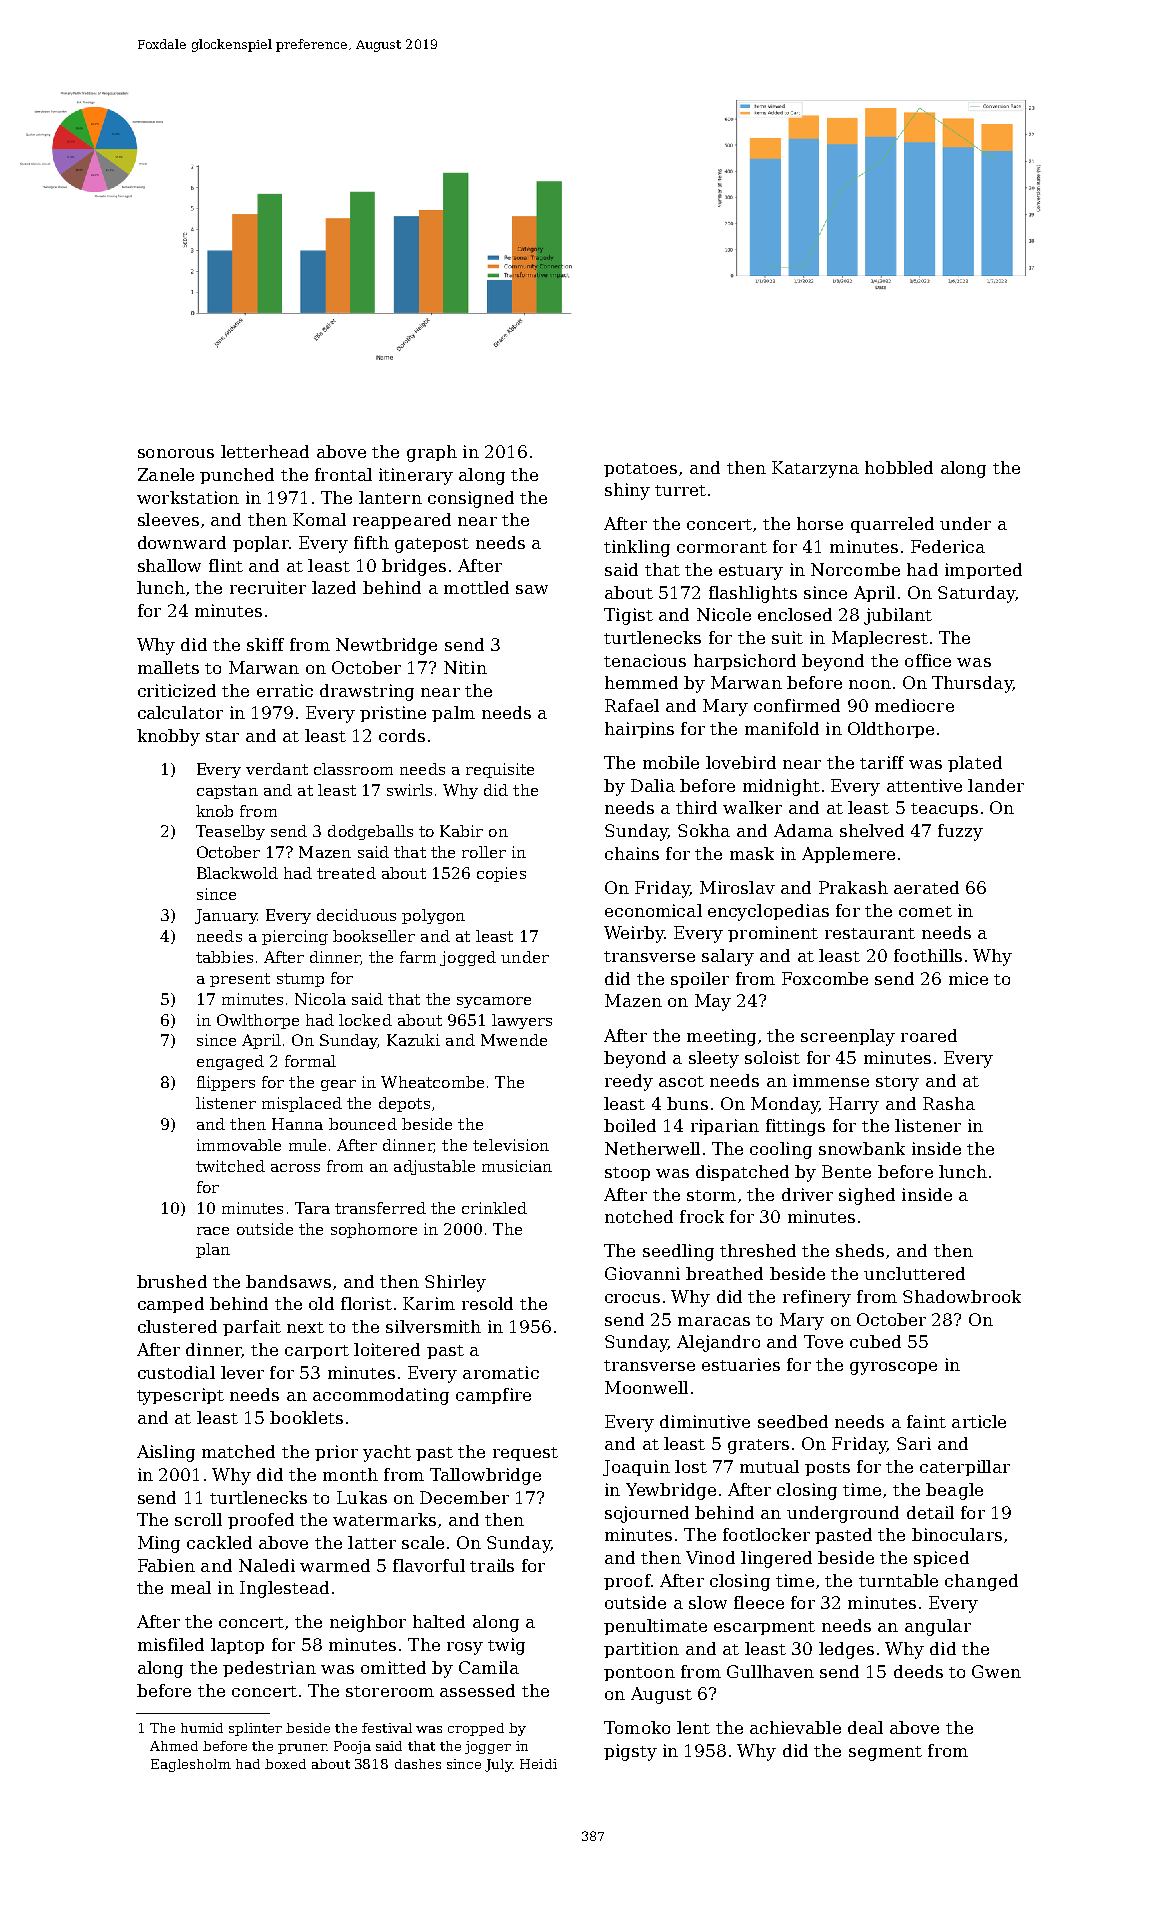  I want to click on boxed, so click(285, 1764).
